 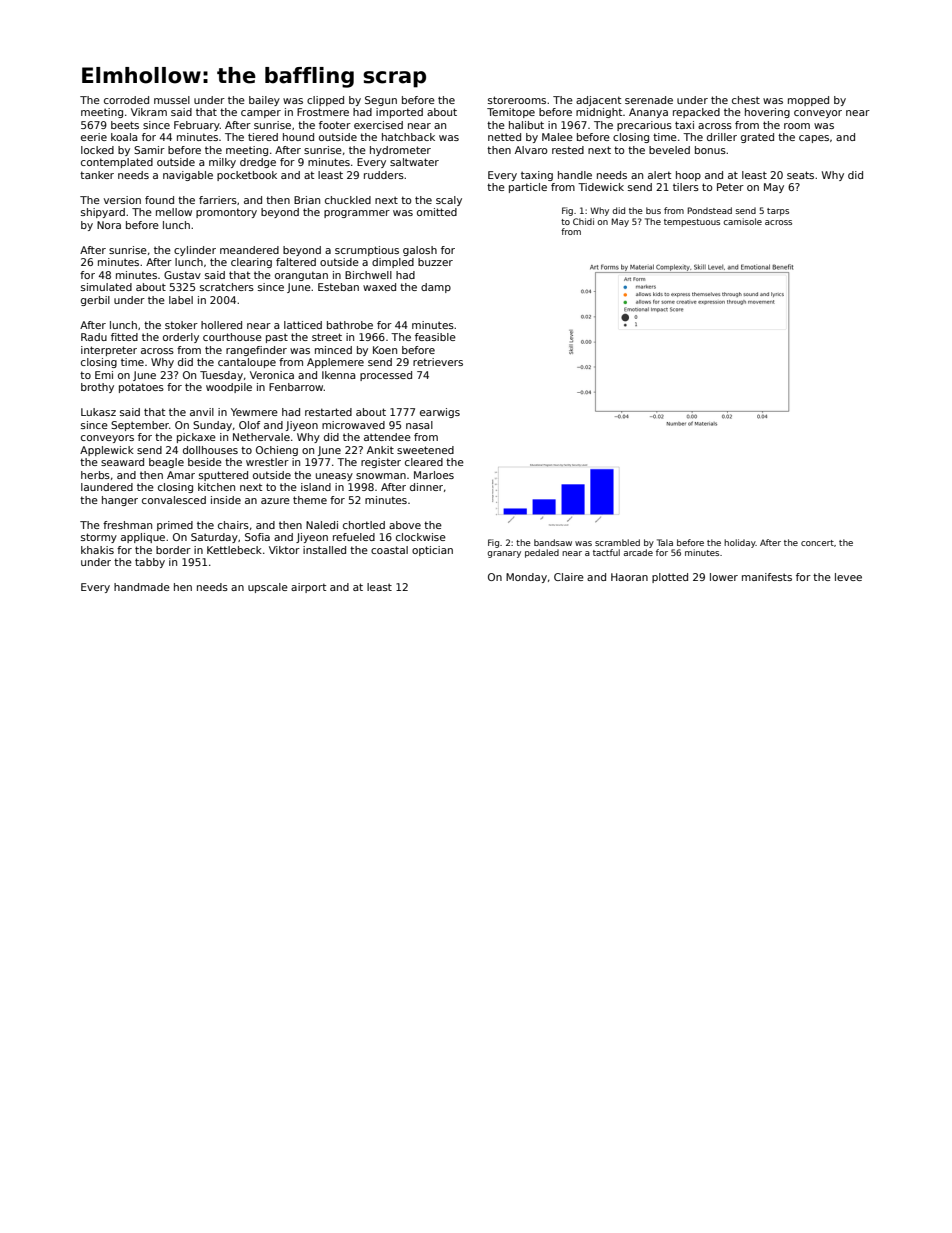 What do you see at coordinates (440, 413) in the screenshot?
I see `earwigs` at bounding box center [440, 413].
